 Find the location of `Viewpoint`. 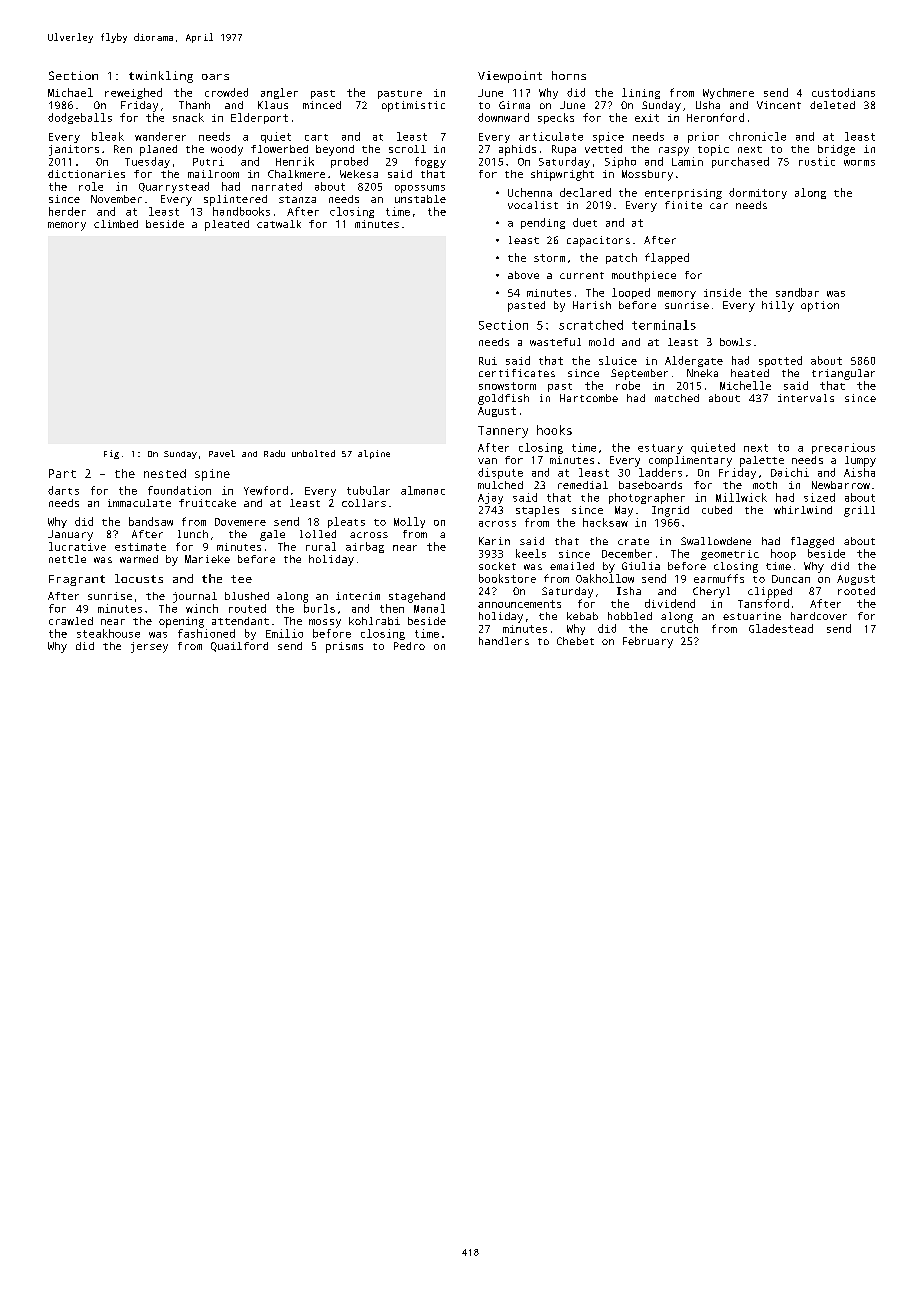

Viewpoint is located at coordinates (510, 77).
